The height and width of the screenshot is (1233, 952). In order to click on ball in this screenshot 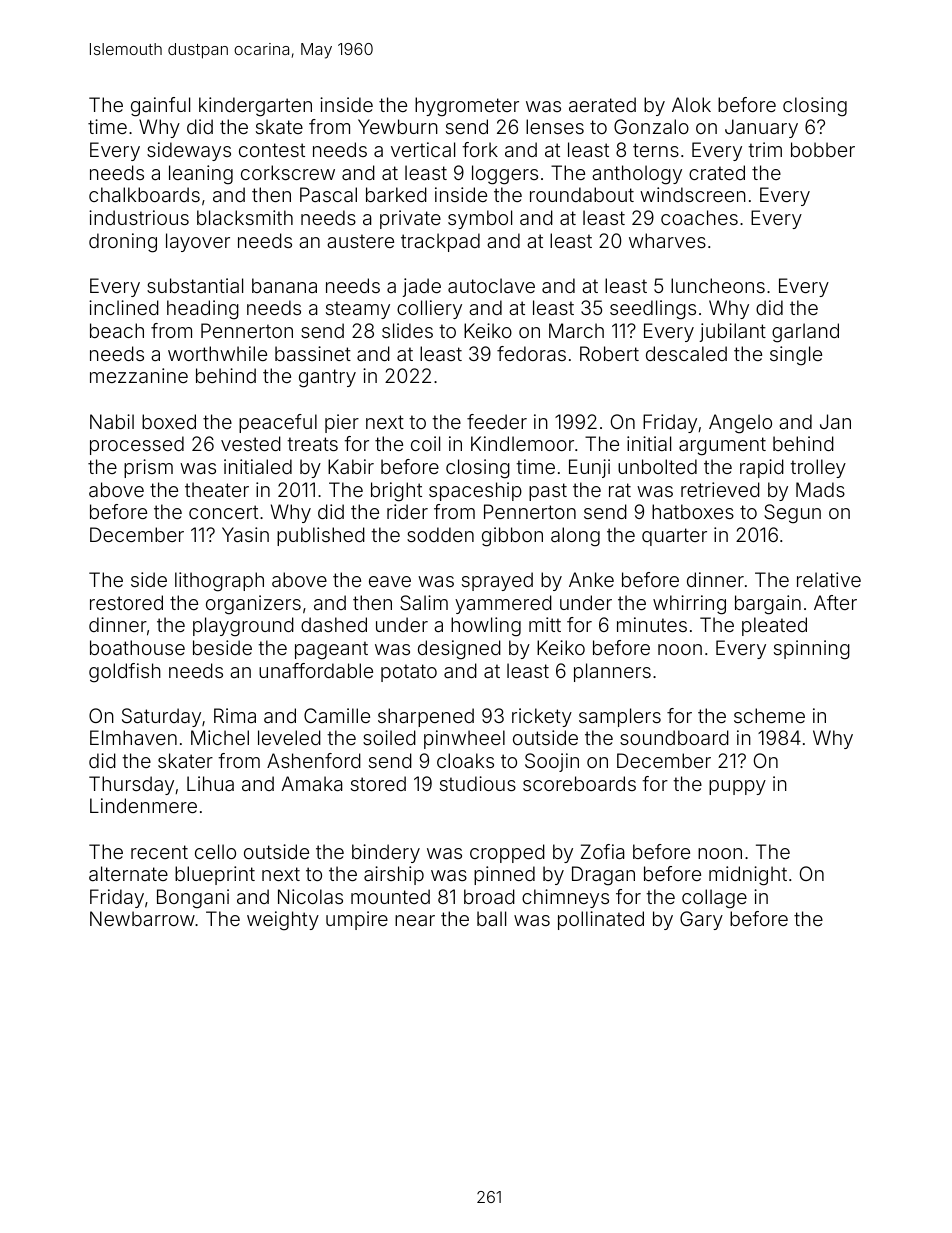, I will do `click(491, 918)`.
